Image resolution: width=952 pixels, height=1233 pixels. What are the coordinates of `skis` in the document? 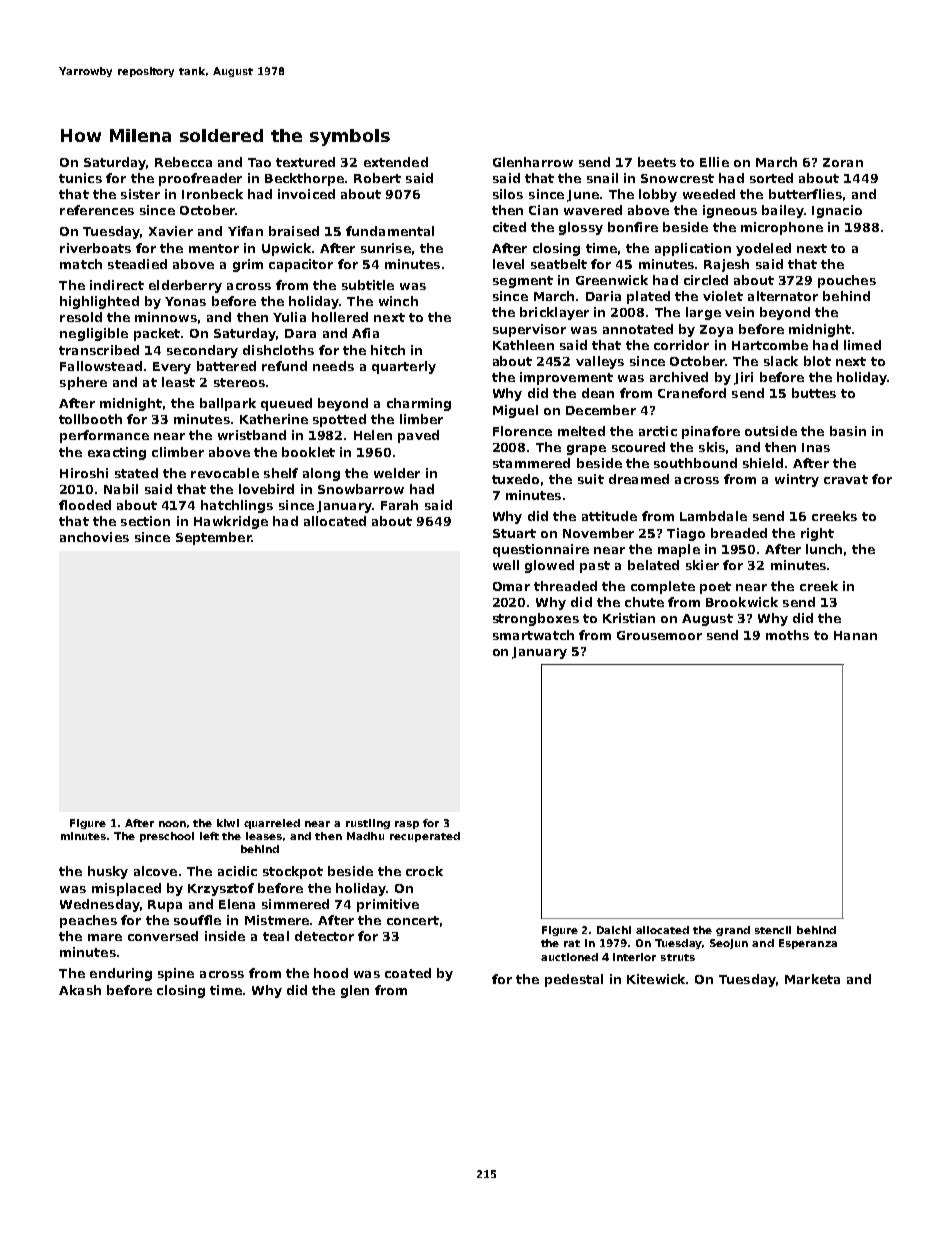 It's located at (712, 447).
